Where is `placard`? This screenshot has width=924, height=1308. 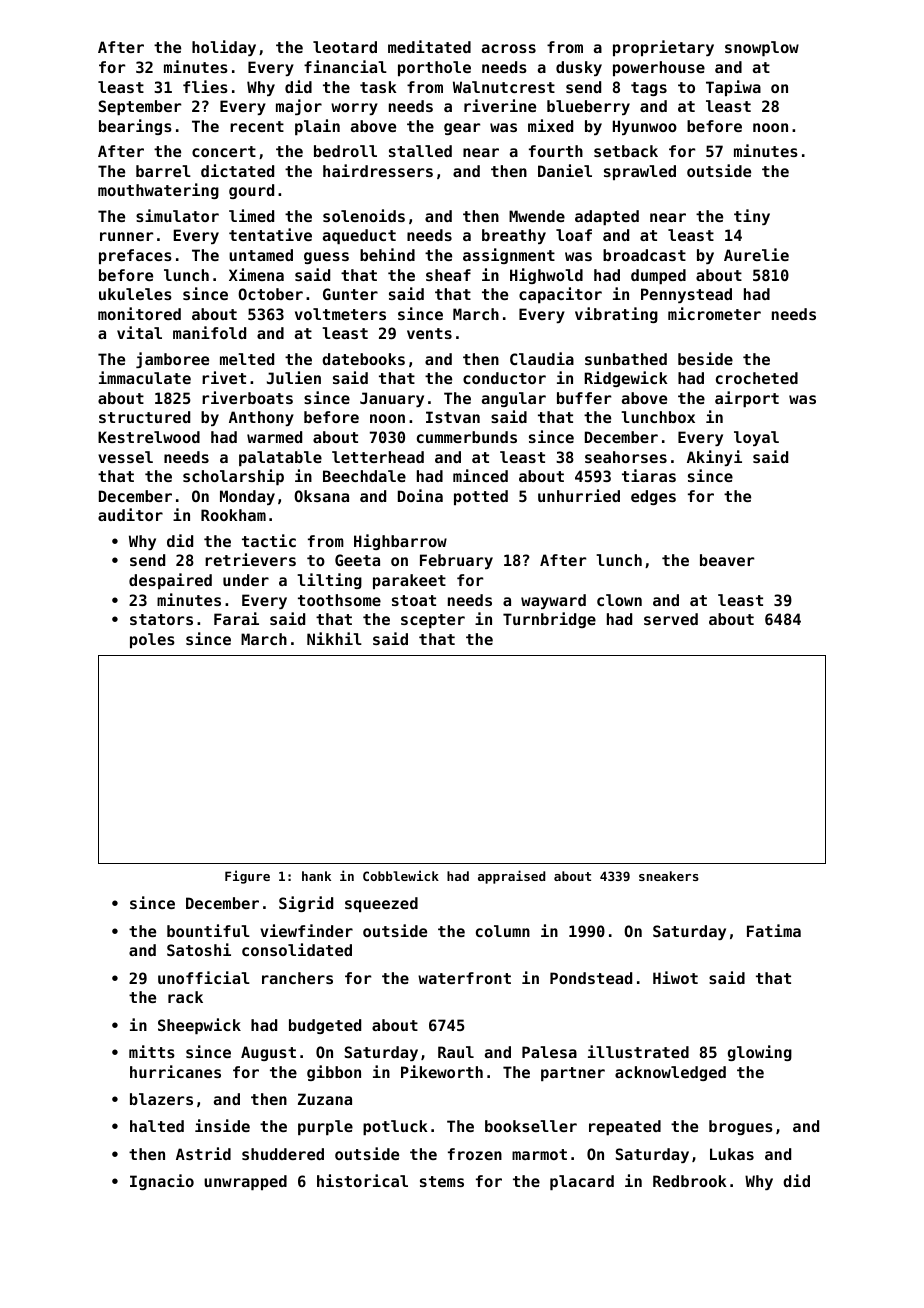
placard is located at coordinates (582, 1182).
